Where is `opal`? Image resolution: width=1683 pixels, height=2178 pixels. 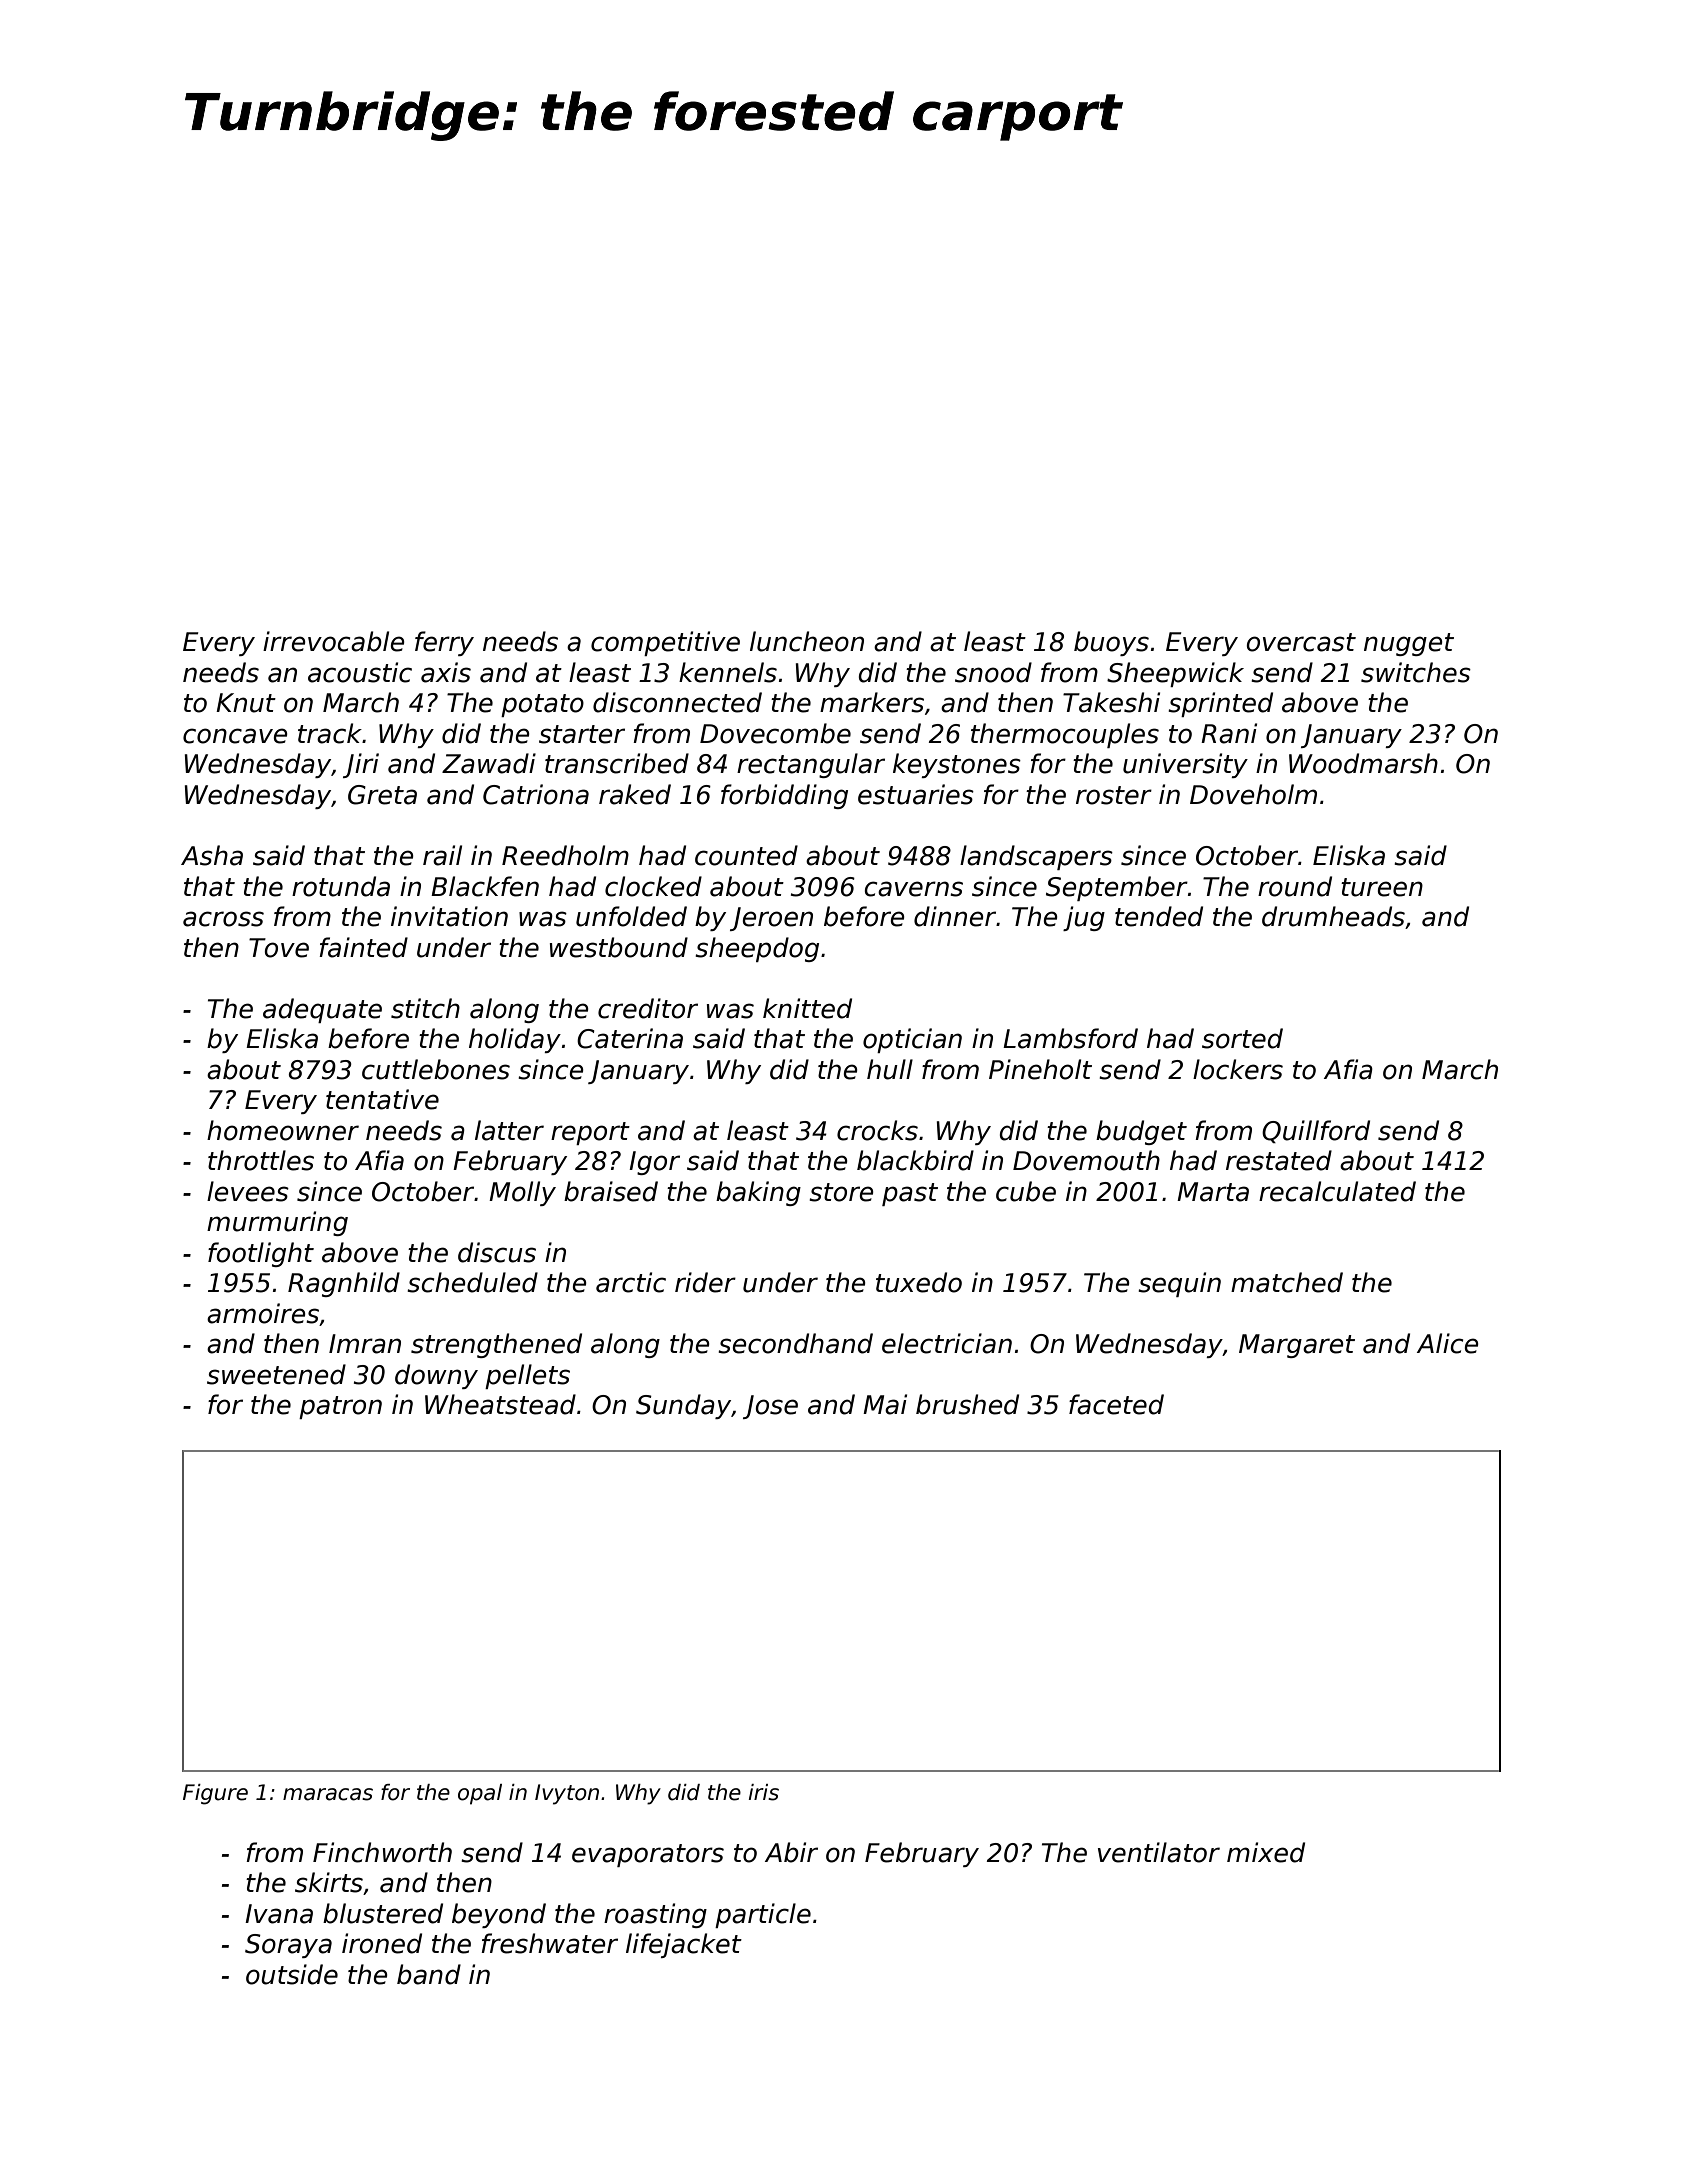 opal is located at coordinates (480, 1794).
